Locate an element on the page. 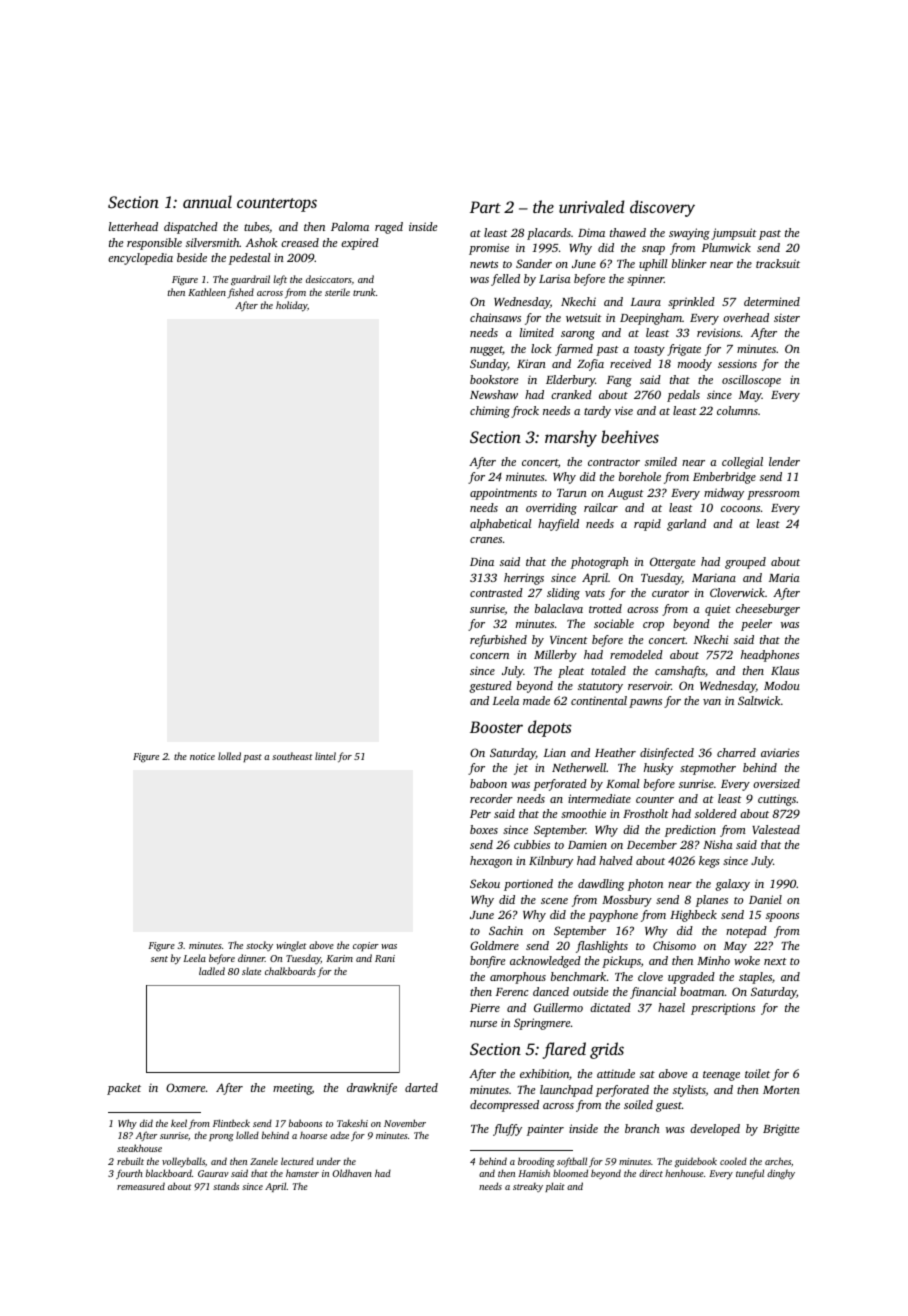 This image has width=908, height=1316. spoons is located at coordinates (782, 917).
